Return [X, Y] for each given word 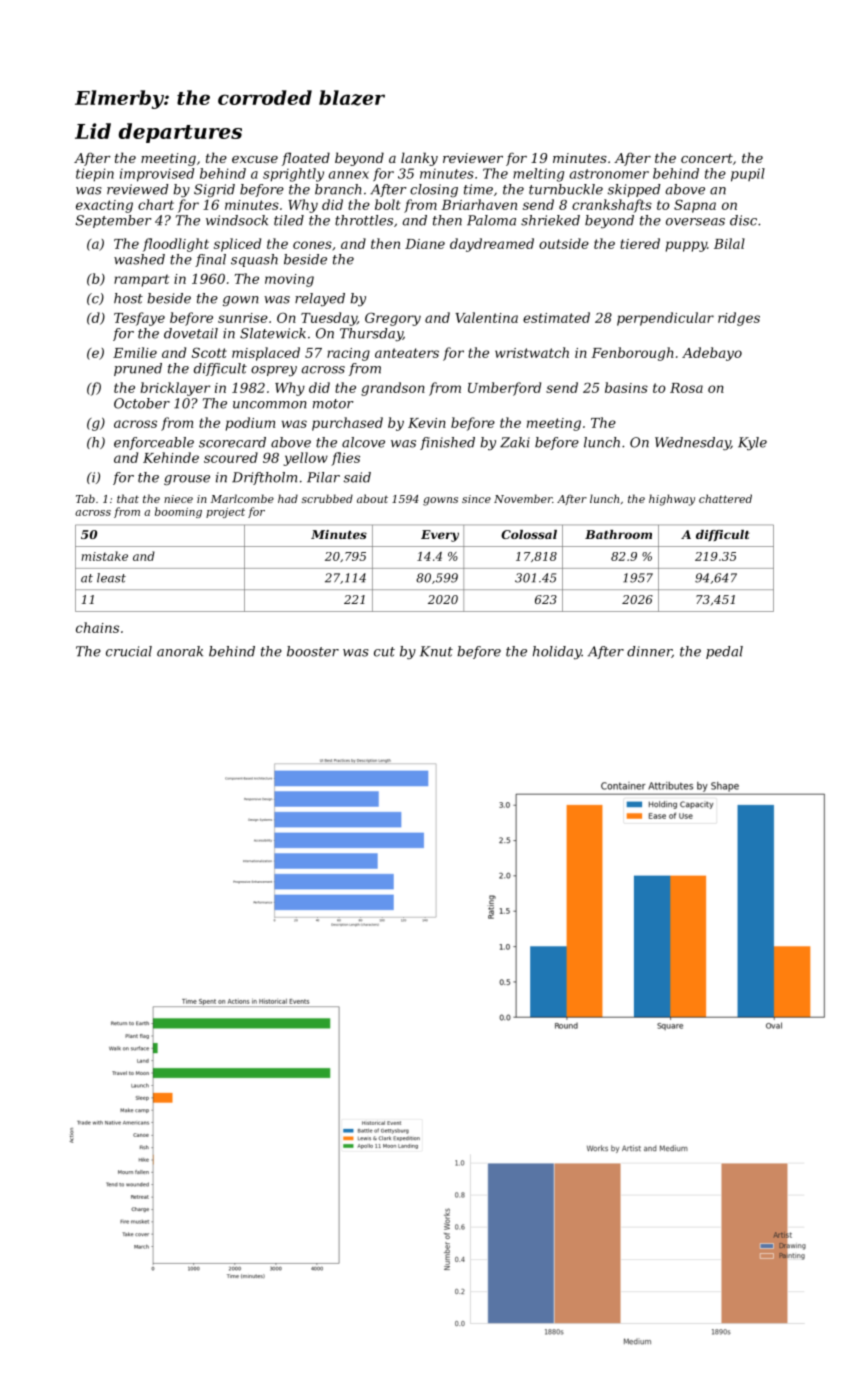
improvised [157, 175]
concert [707, 158]
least [111, 578]
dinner [649, 652]
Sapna [695, 206]
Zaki [515, 442]
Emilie [135, 352]
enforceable [154, 443]
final [210, 260]
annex [348, 175]
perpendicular [665, 319]
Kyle [752, 443]
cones [312, 245]
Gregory [393, 319]
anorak [180, 651]
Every [440, 536]
